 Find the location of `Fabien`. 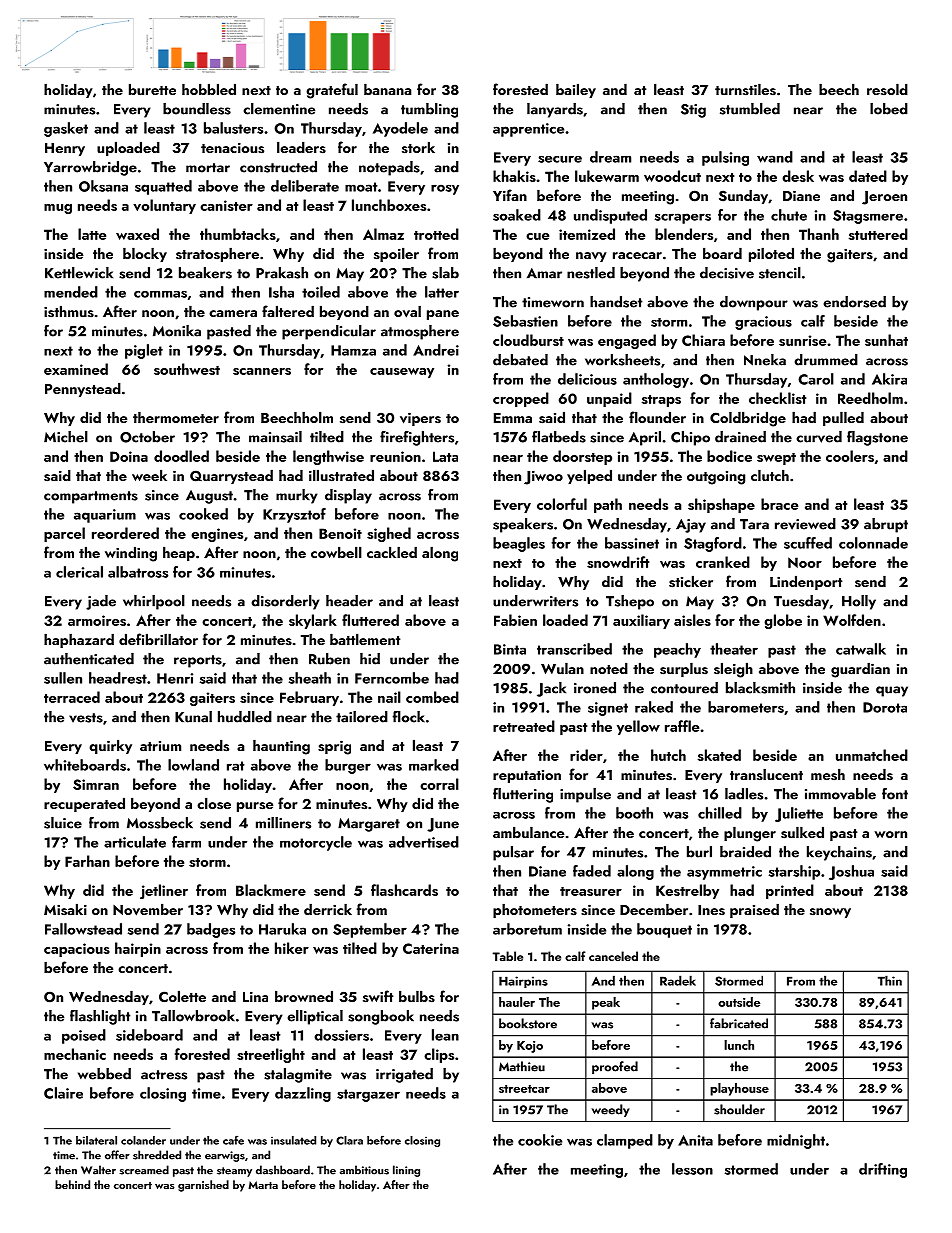

Fabien is located at coordinates (515, 620).
